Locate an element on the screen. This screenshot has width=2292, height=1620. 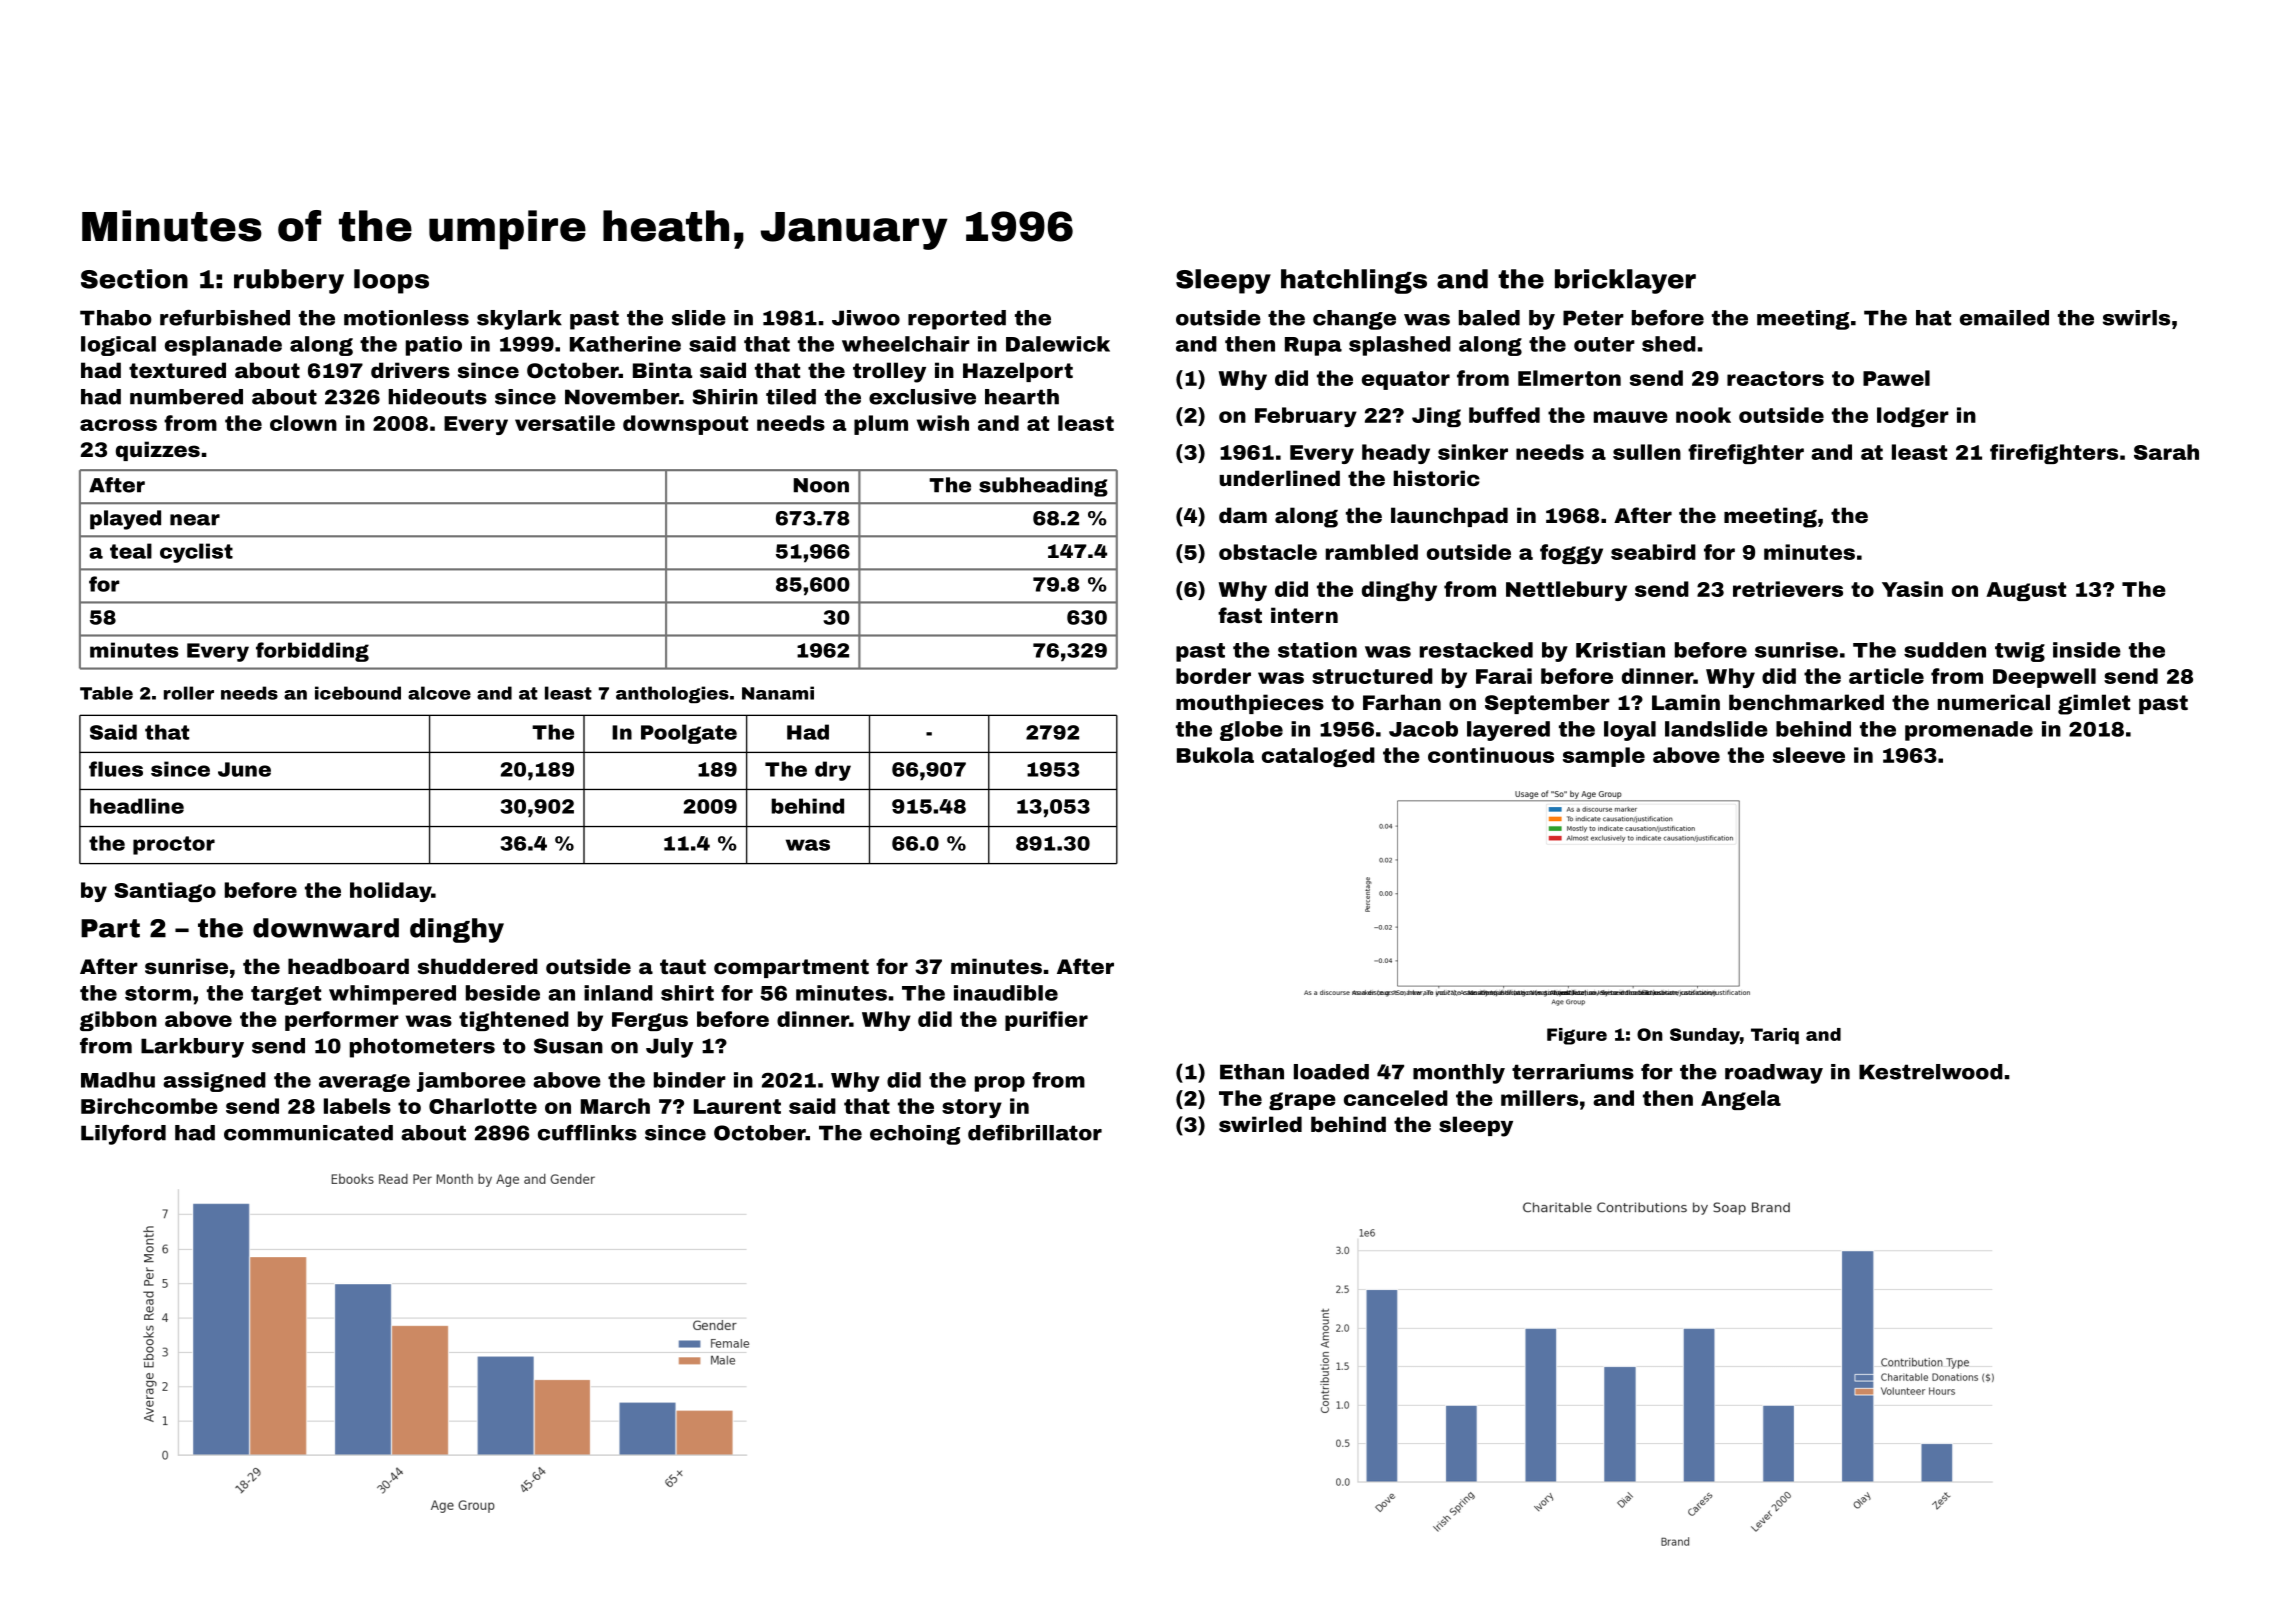
Angela is located at coordinates (1741, 1100).
